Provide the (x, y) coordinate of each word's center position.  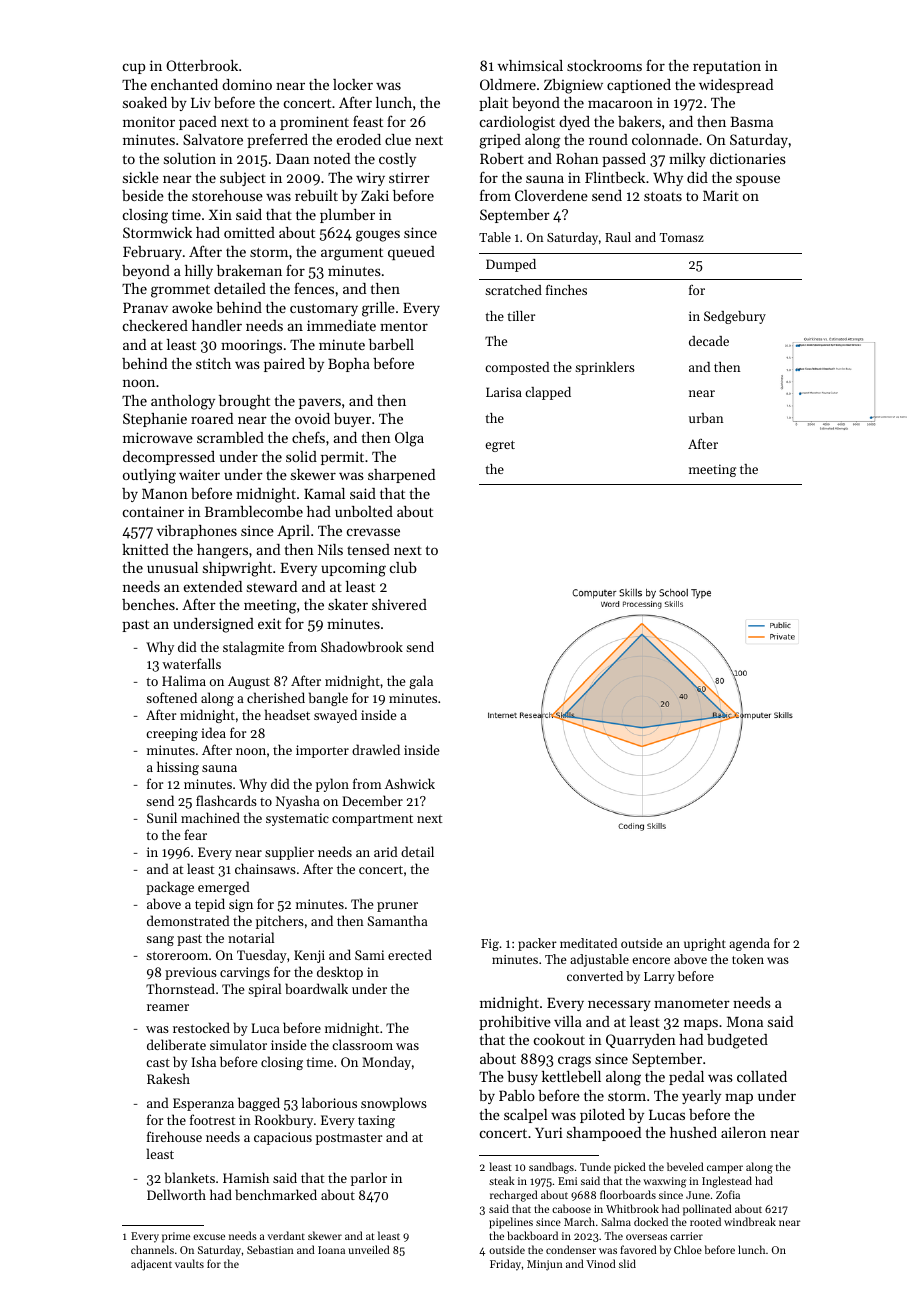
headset (287, 714)
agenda (749, 944)
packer (537, 944)
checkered (155, 325)
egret (500, 446)
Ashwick (410, 783)
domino (247, 84)
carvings (245, 973)
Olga (409, 439)
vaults (189, 1263)
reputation (727, 67)
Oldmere (508, 84)
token (748, 959)
